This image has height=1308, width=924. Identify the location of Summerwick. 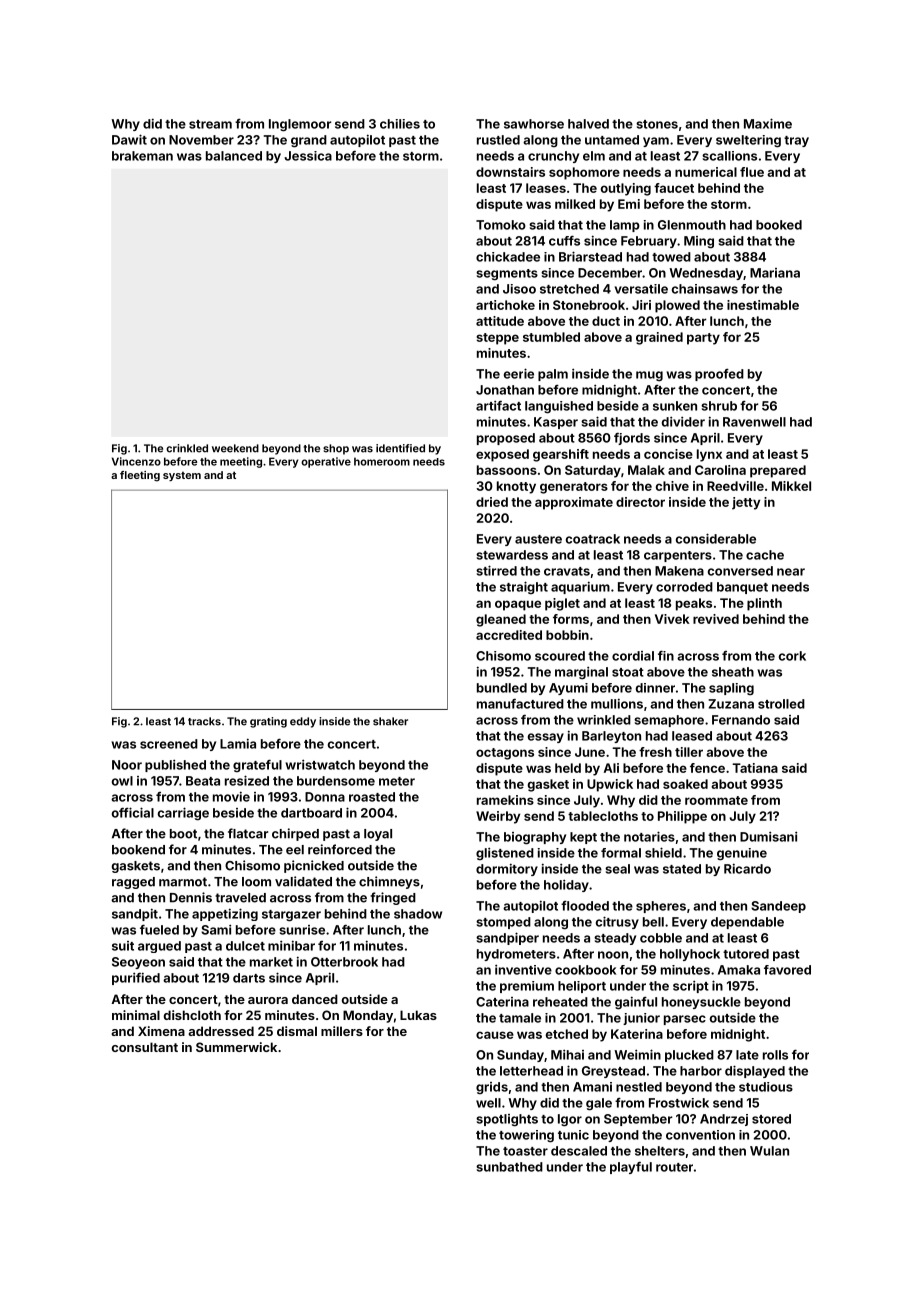
(236, 1047).
